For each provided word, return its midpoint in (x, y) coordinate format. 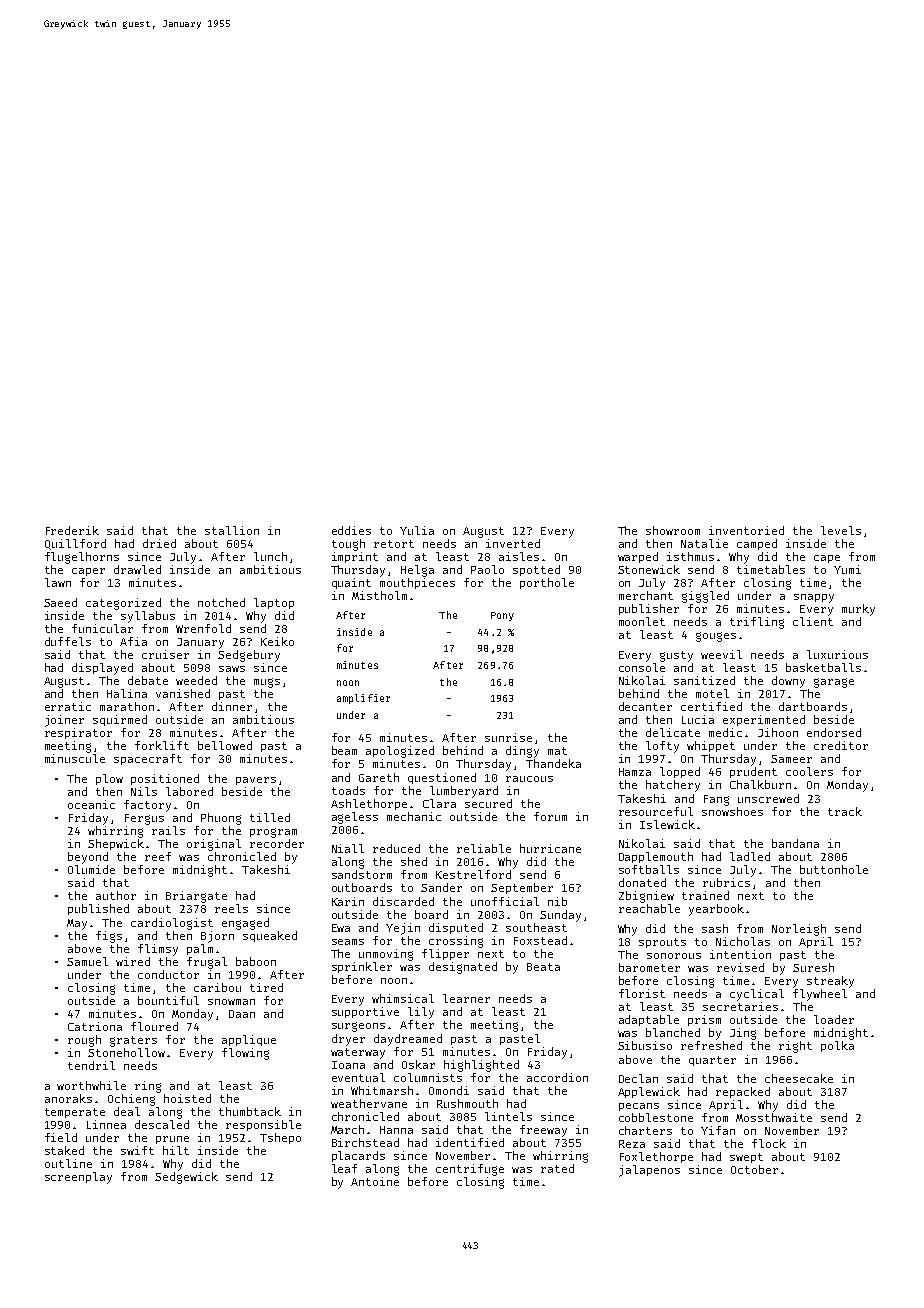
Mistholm (379, 595)
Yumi (847, 569)
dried (159, 543)
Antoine (375, 1181)
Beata (543, 967)
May (77, 924)
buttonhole (834, 869)
